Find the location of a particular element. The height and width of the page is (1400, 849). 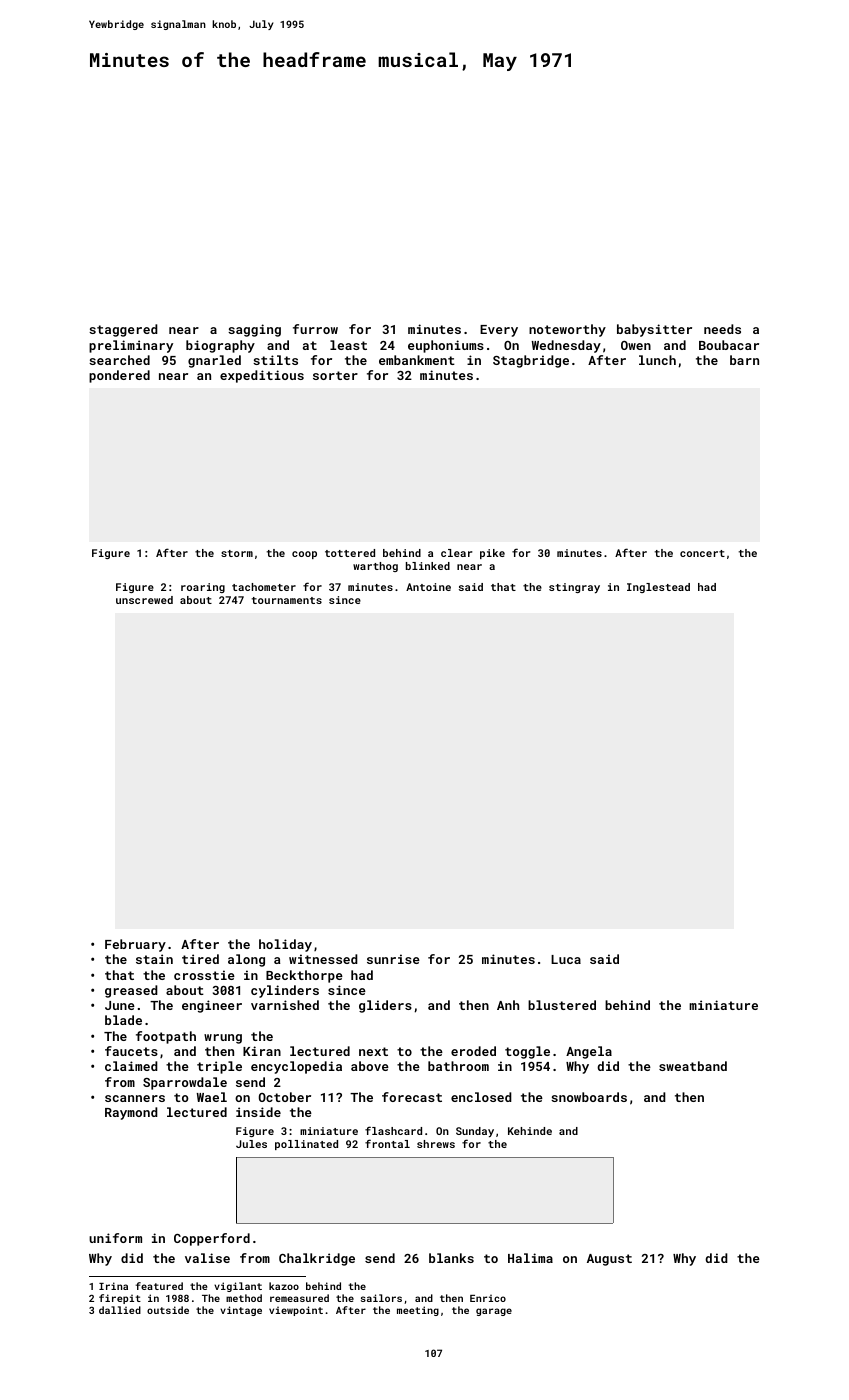

sorter is located at coordinates (335, 375).
